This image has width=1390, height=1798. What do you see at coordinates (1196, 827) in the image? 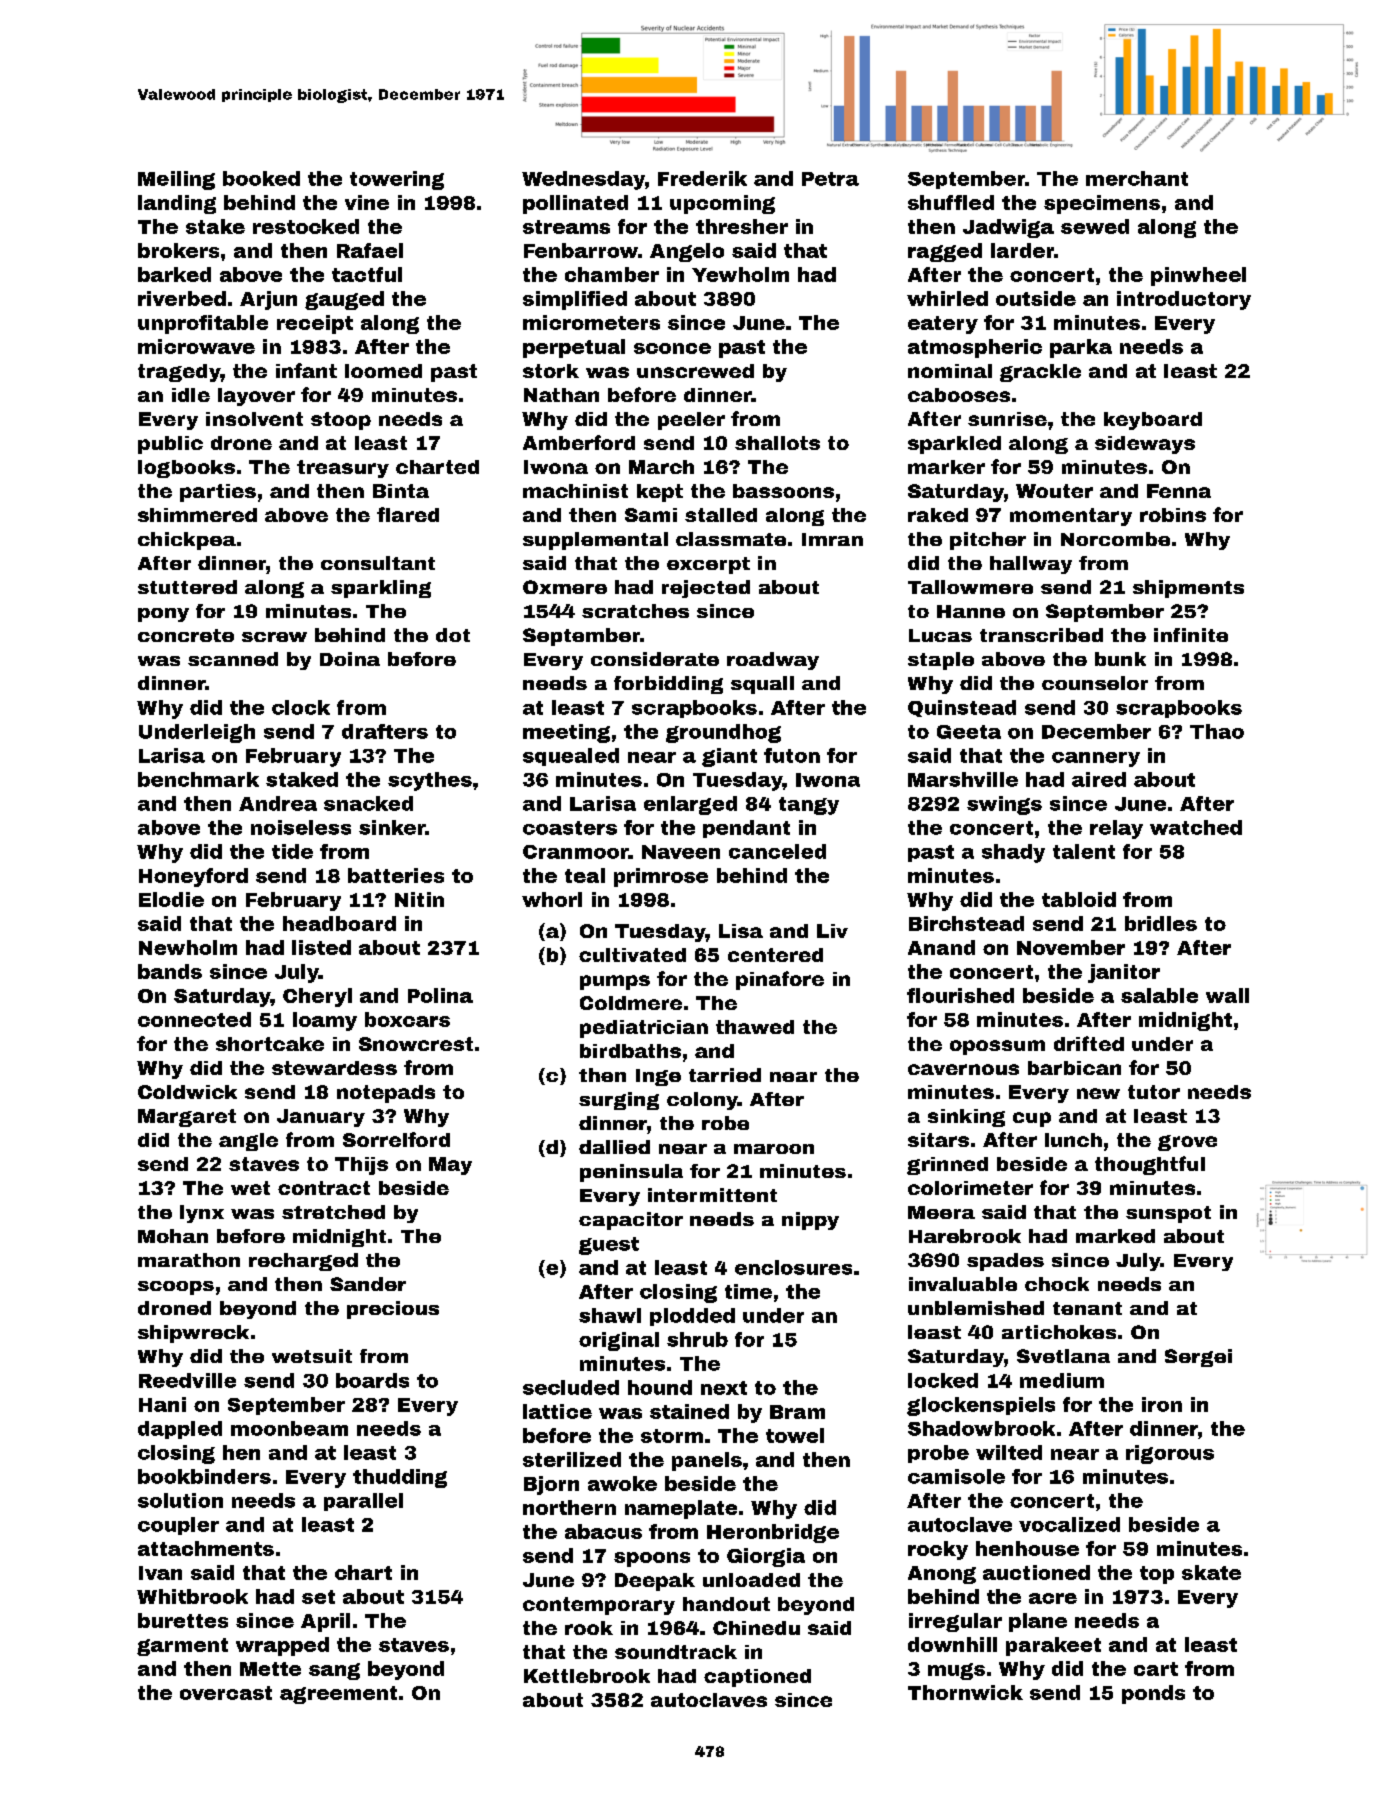
I see `watched` at bounding box center [1196, 827].
